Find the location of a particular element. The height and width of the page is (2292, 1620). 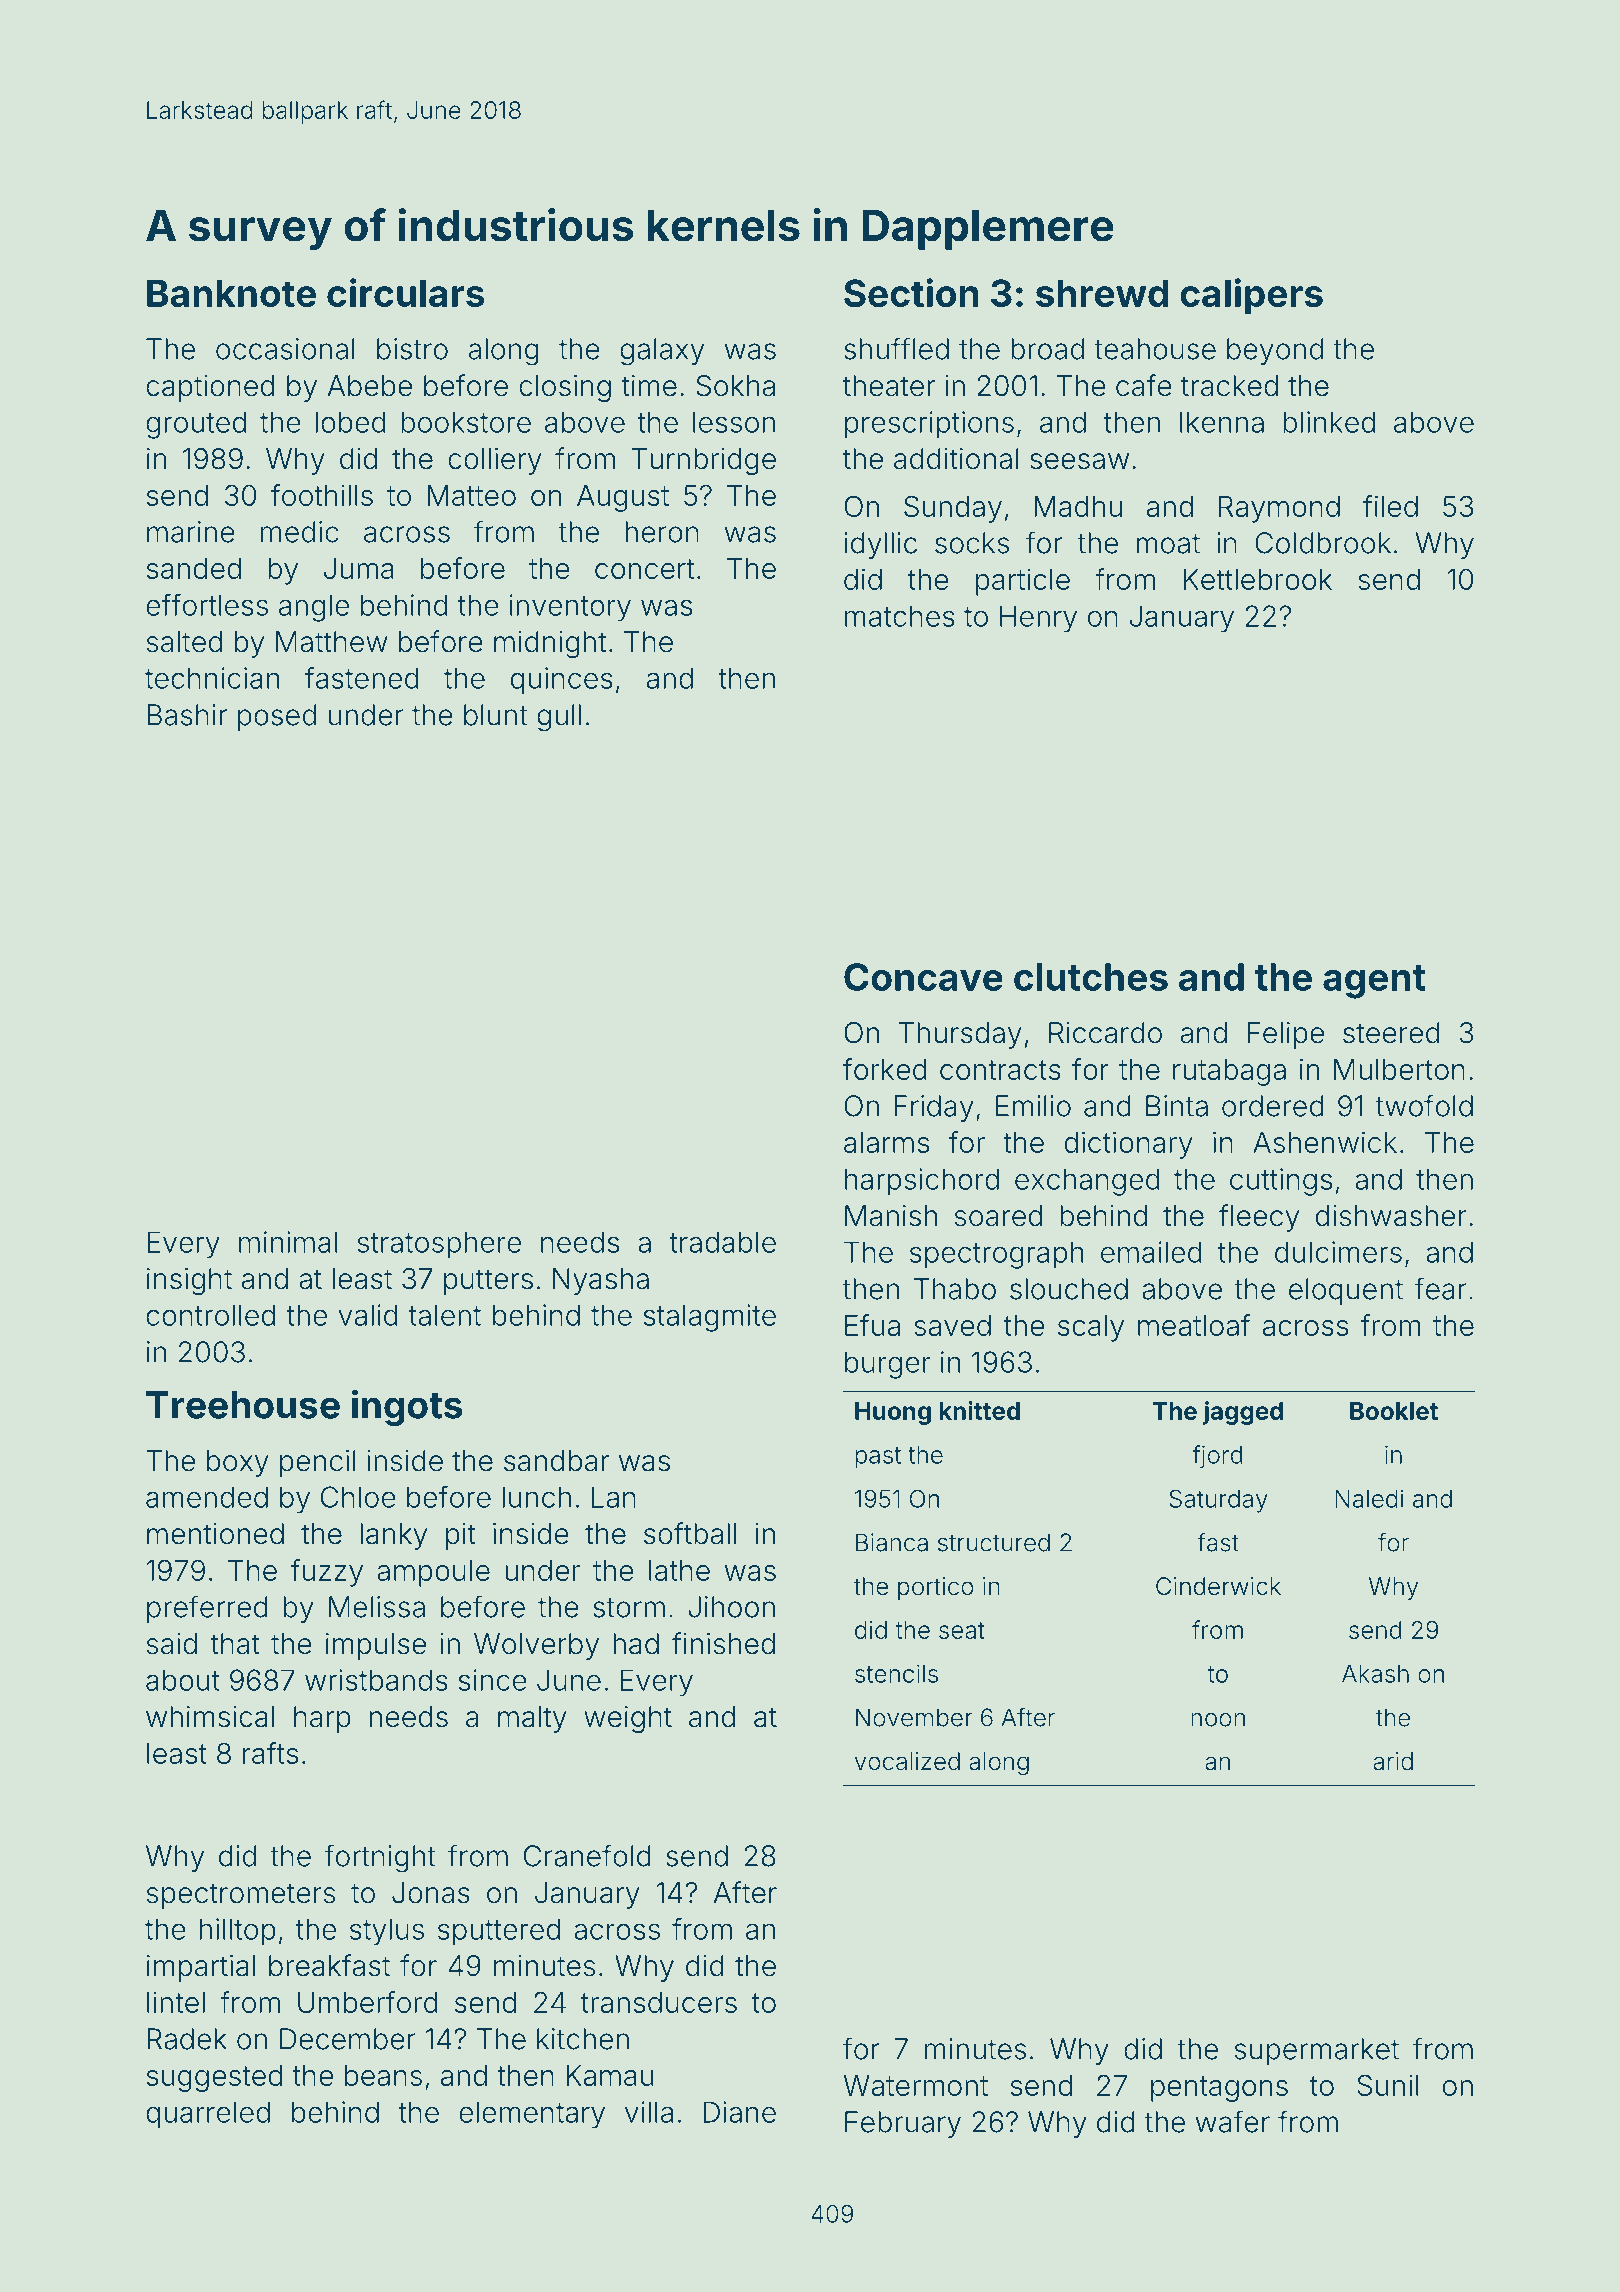

February is located at coordinates (903, 2124).
